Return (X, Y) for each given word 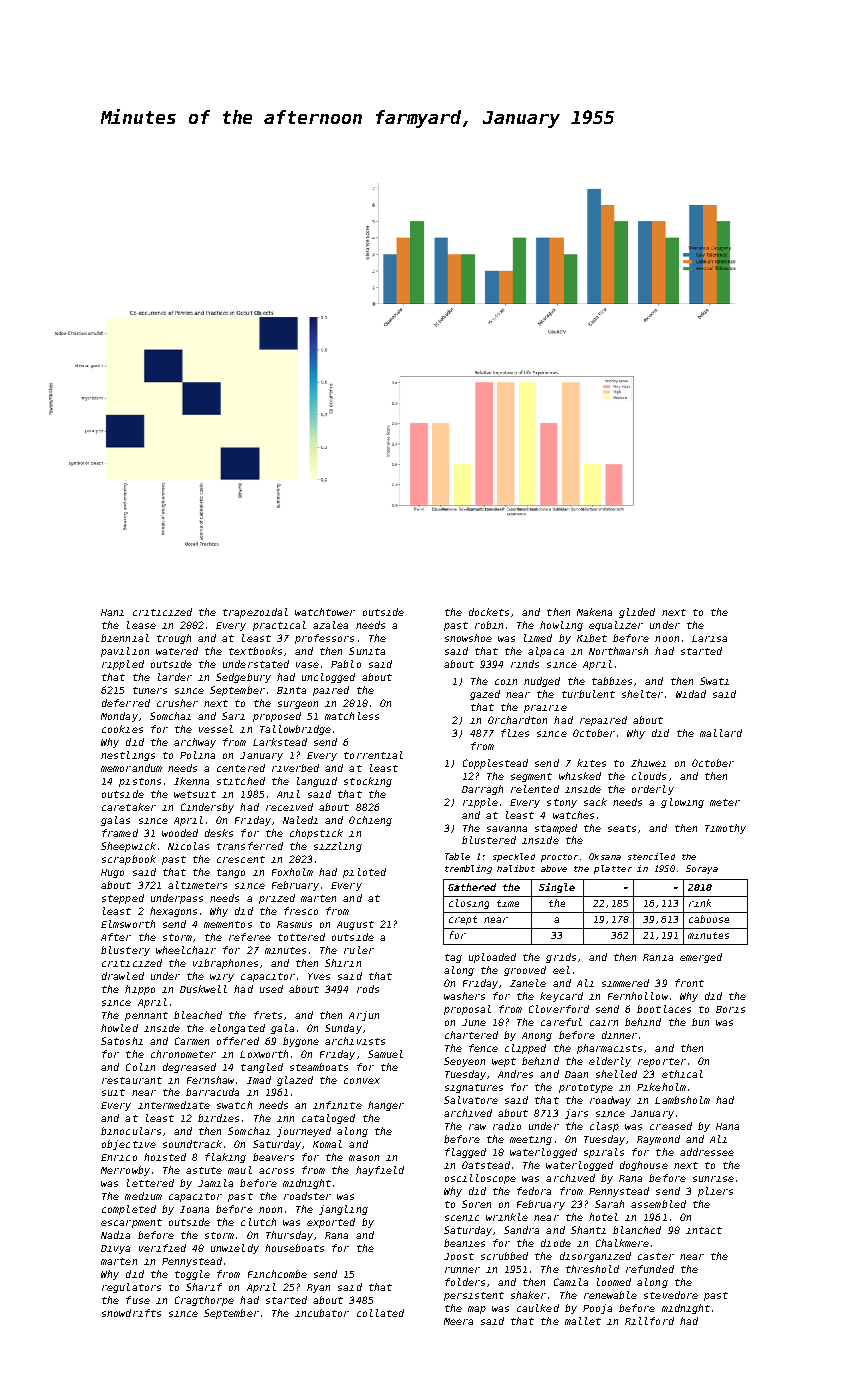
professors (324, 639)
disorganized (595, 1257)
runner (462, 1270)
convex (362, 1081)
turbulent (588, 694)
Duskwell (203, 989)
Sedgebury (243, 678)
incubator (322, 1313)
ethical (682, 1074)
